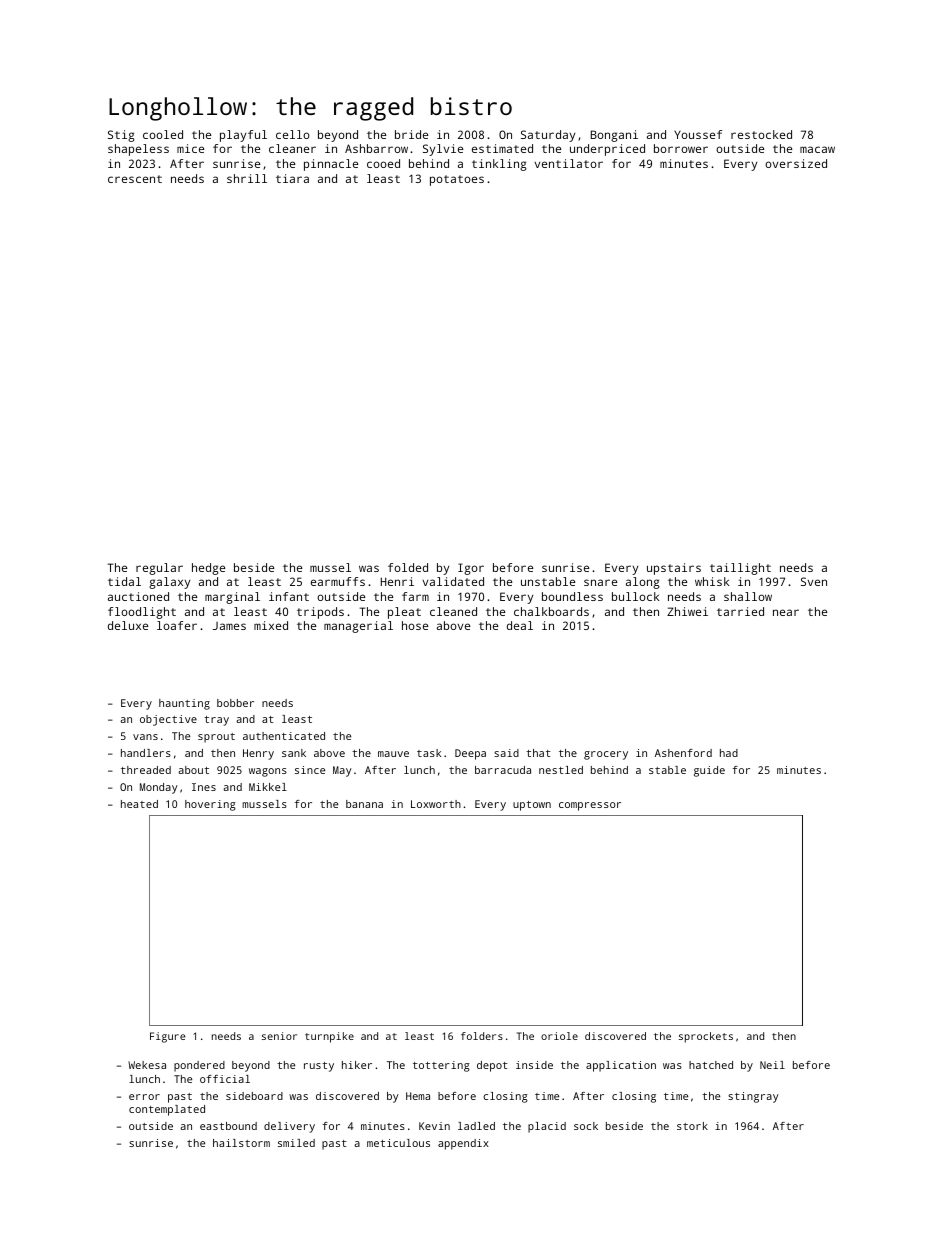 Image resolution: width=952 pixels, height=1233 pixels. Describe the element at coordinates (208, 569) in the page. I see `hedge` at that location.
